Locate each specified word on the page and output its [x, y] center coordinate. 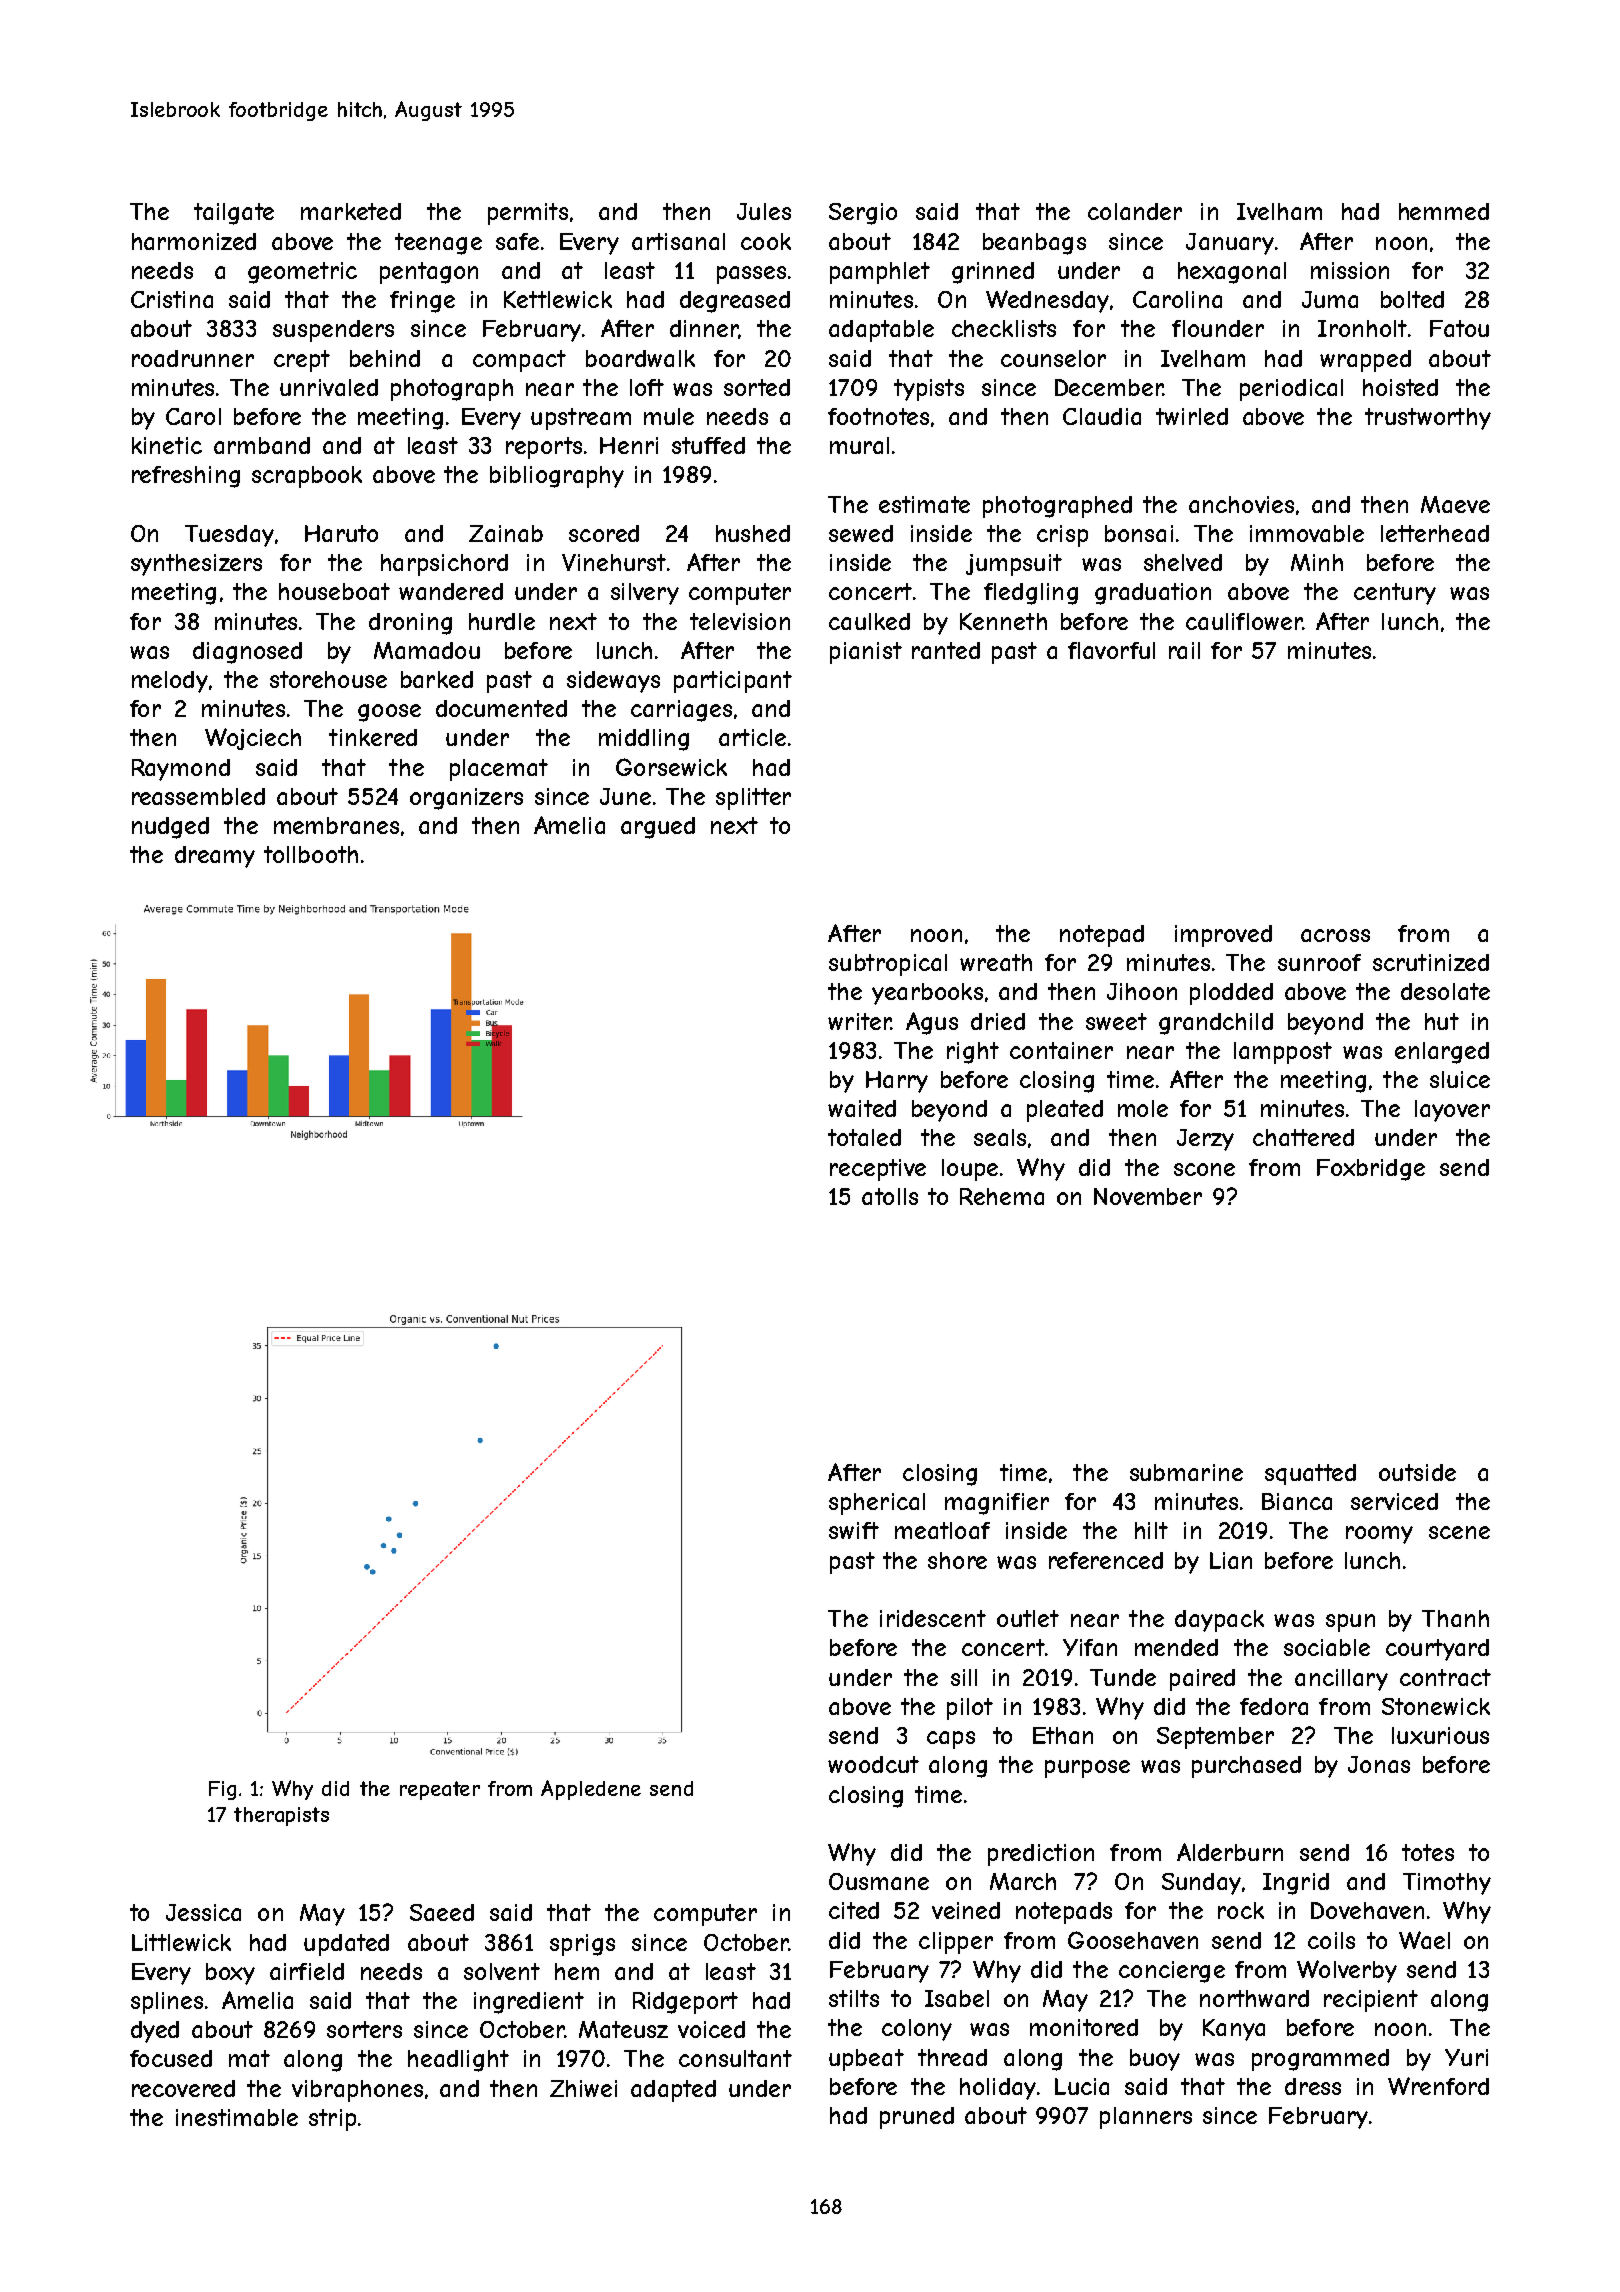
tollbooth [311, 854]
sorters [364, 2029]
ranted [946, 650]
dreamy [215, 857]
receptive [878, 1170]
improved [1223, 936]
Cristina [172, 299]
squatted [1310, 1474]
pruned [917, 2118]
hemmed [1444, 211]
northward [1254, 1998]
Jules [764, 211]
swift [854, 1530]
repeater [440, 1790]
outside [1417, 1472]
